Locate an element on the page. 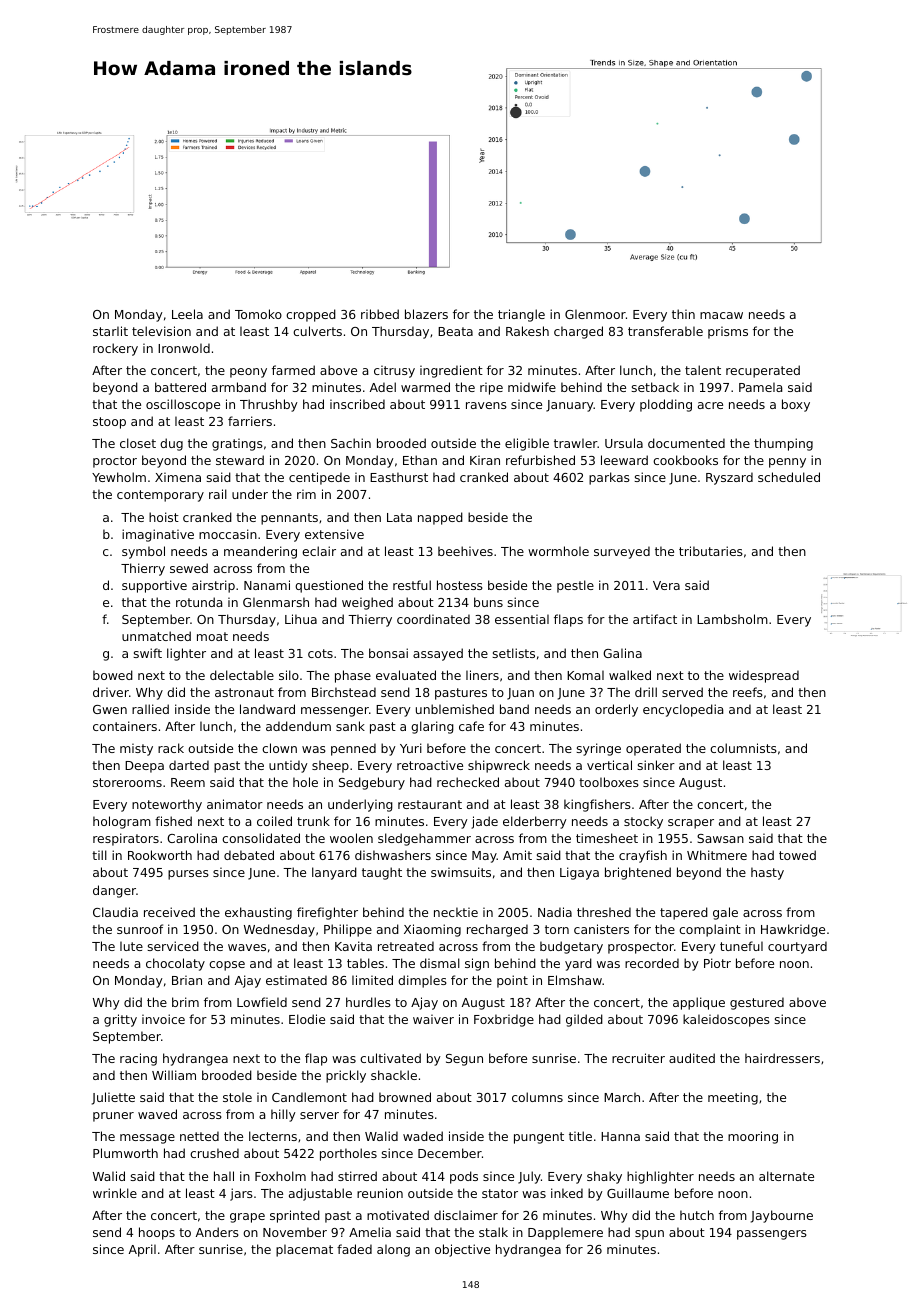 The width and height of the document is (924, 1308). complaint is located at coordinates (710, 930).
